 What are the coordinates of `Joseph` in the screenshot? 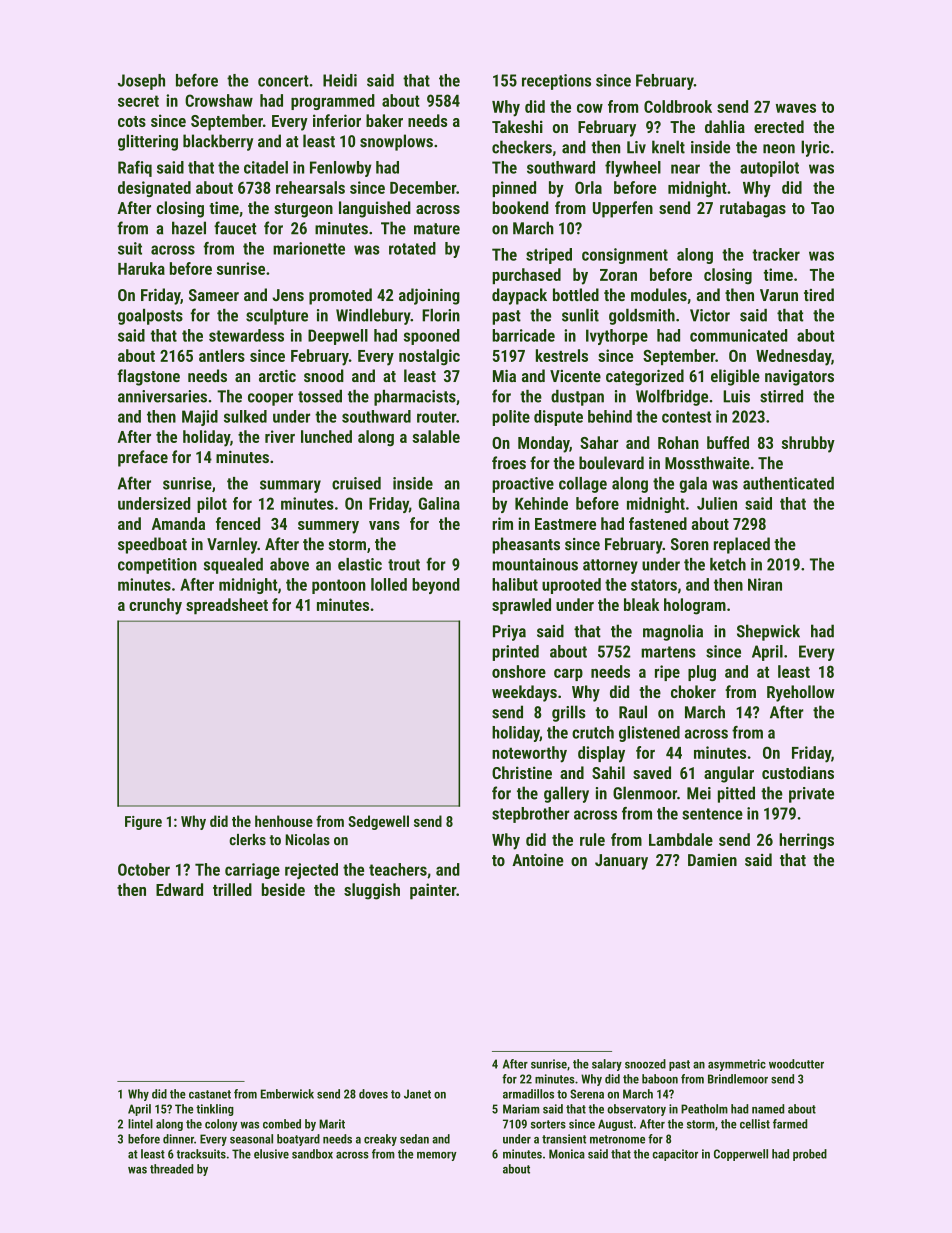 It's located at (141, 82).
